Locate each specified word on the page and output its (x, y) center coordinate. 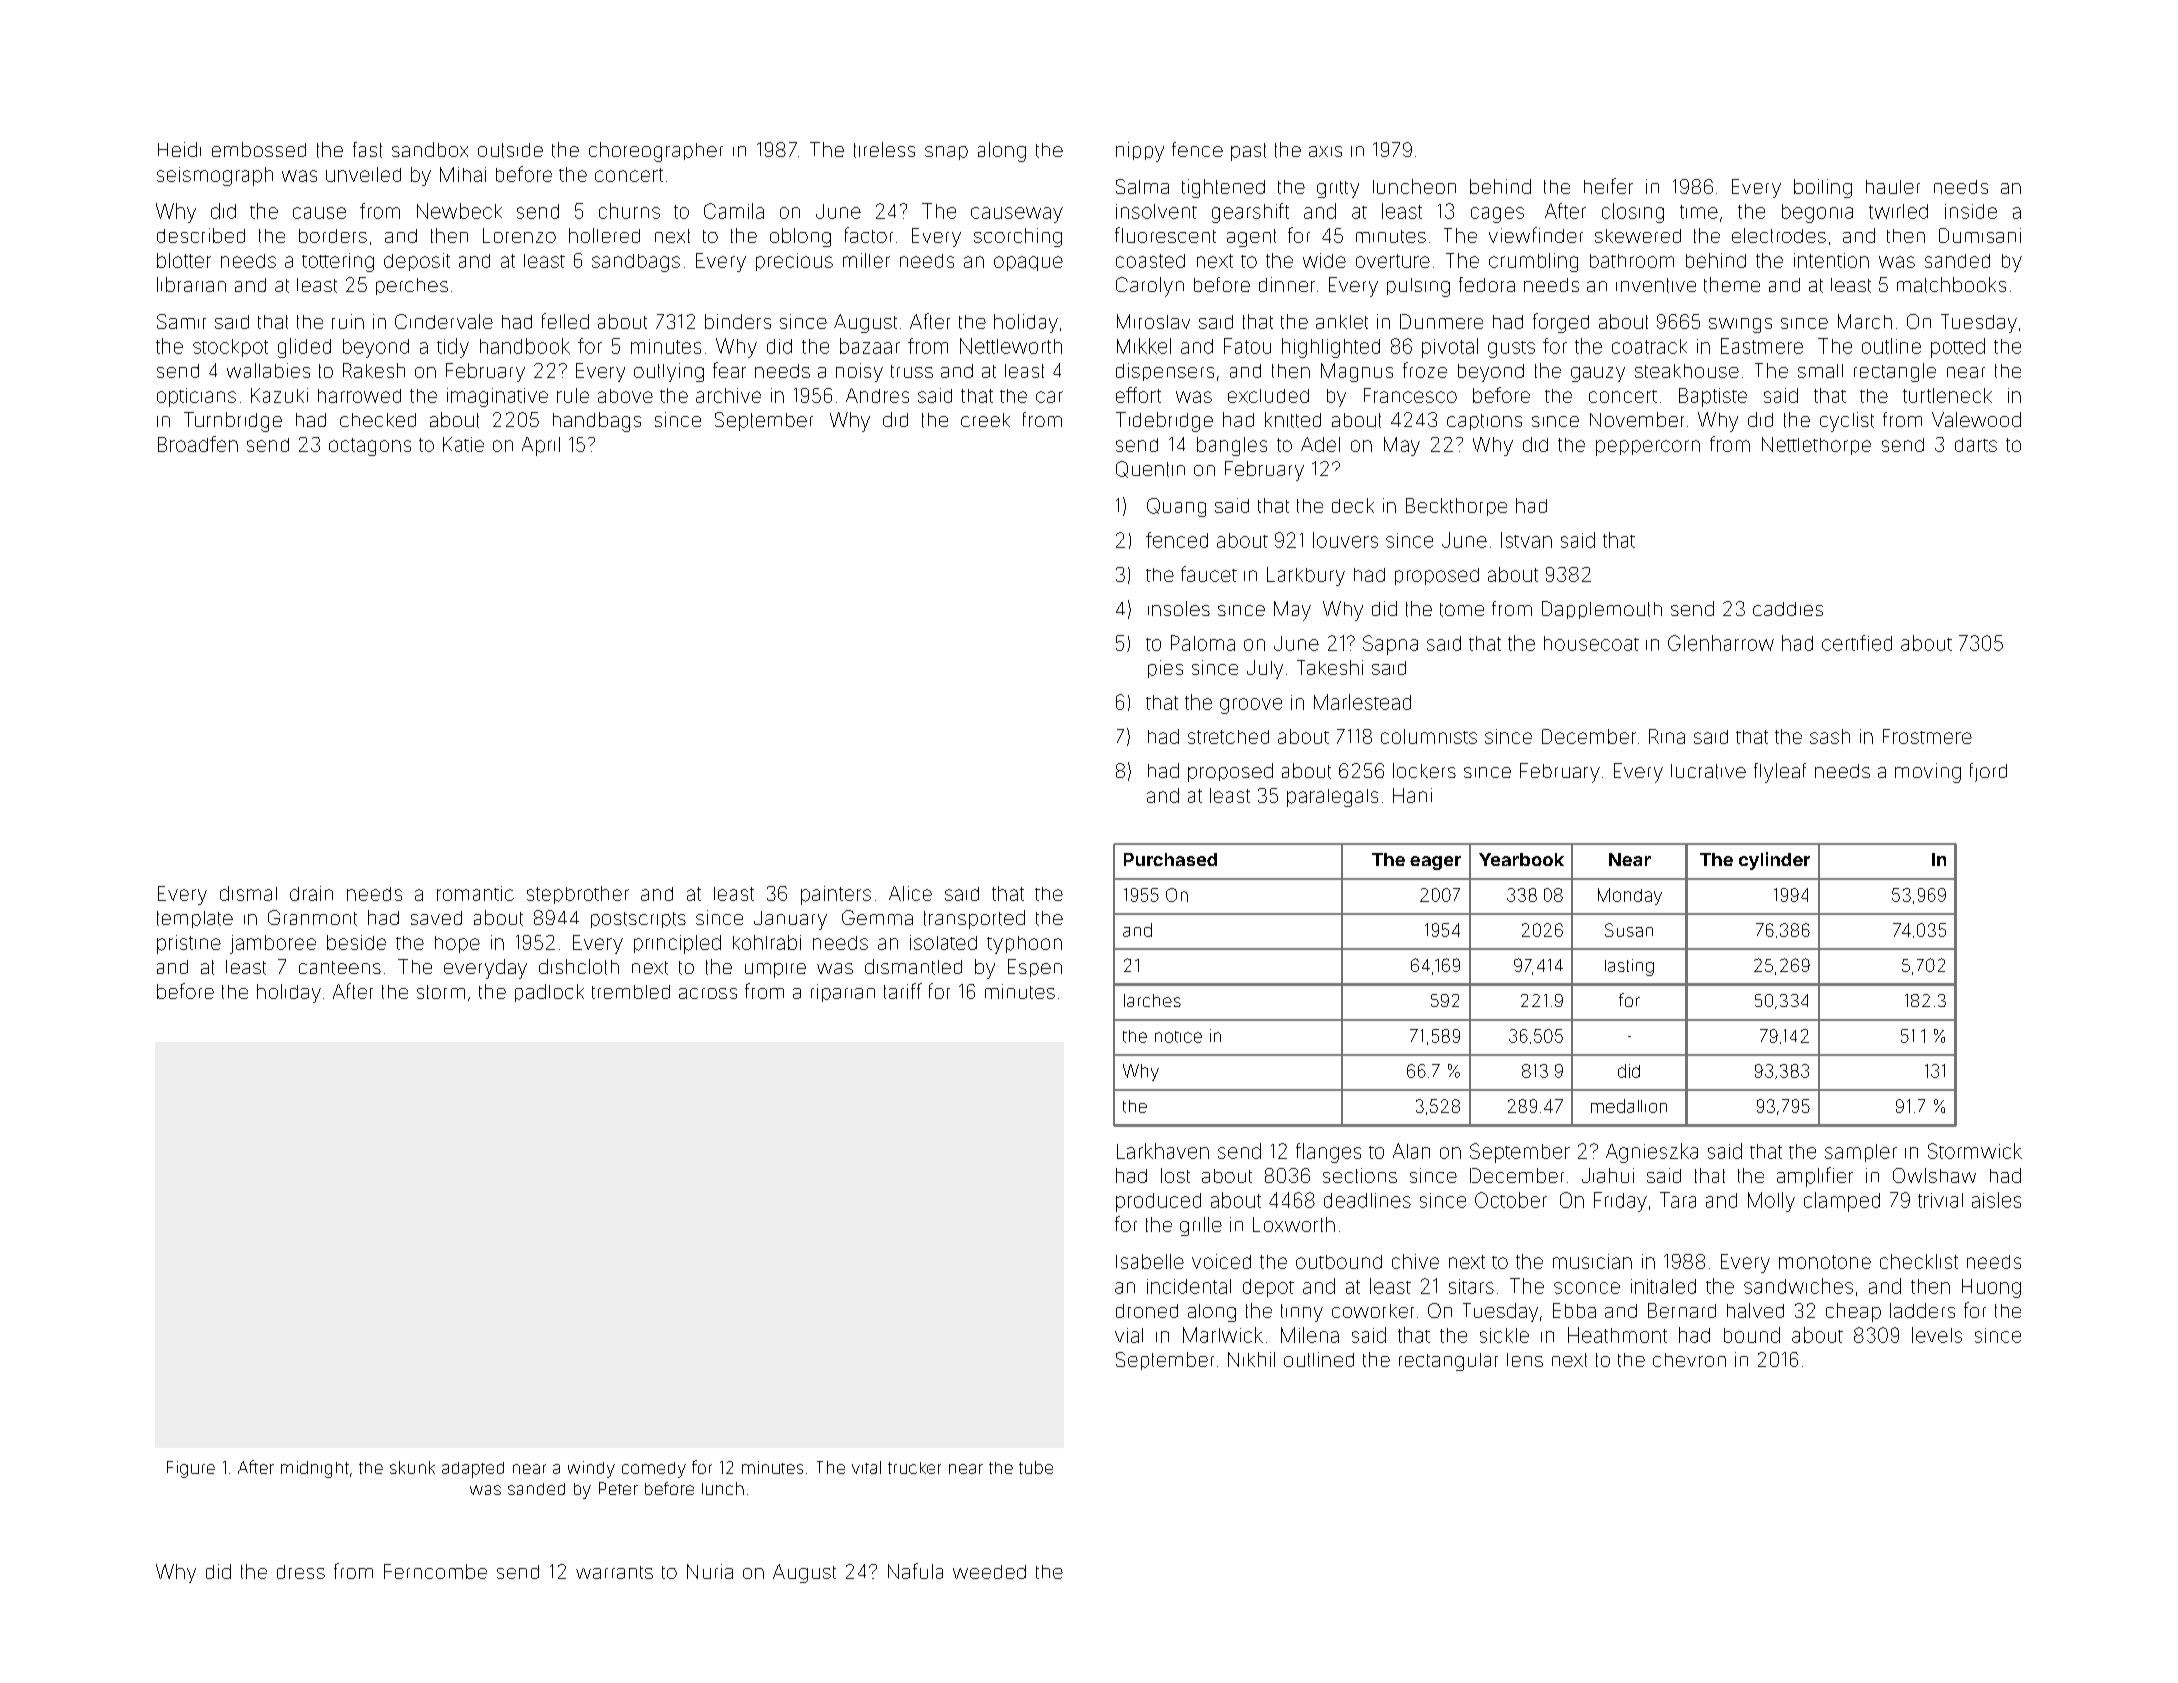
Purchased (1170, 859)
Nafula (915, 1571)
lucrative (1708, 771)
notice (1178, 1037)
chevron (1689, 1360)
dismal (248, 893)
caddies (1788, 609)
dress (301, 1572)
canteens (340, 968)
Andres (877, 395)
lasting (1629, 967)
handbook (525, 346)
